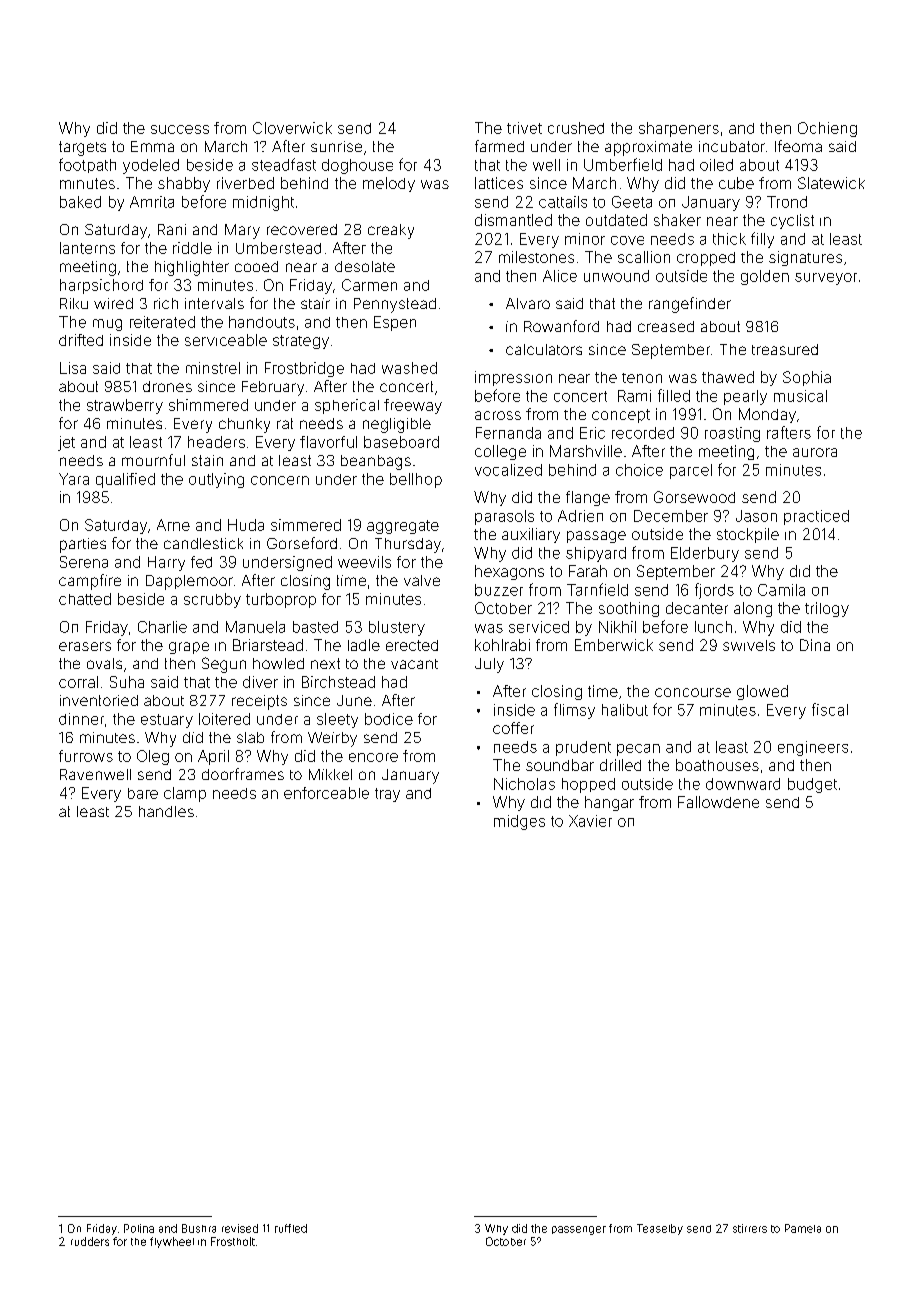  Describe the element at coordinates (756, 516) in the image. I see `Jason` at that location.
